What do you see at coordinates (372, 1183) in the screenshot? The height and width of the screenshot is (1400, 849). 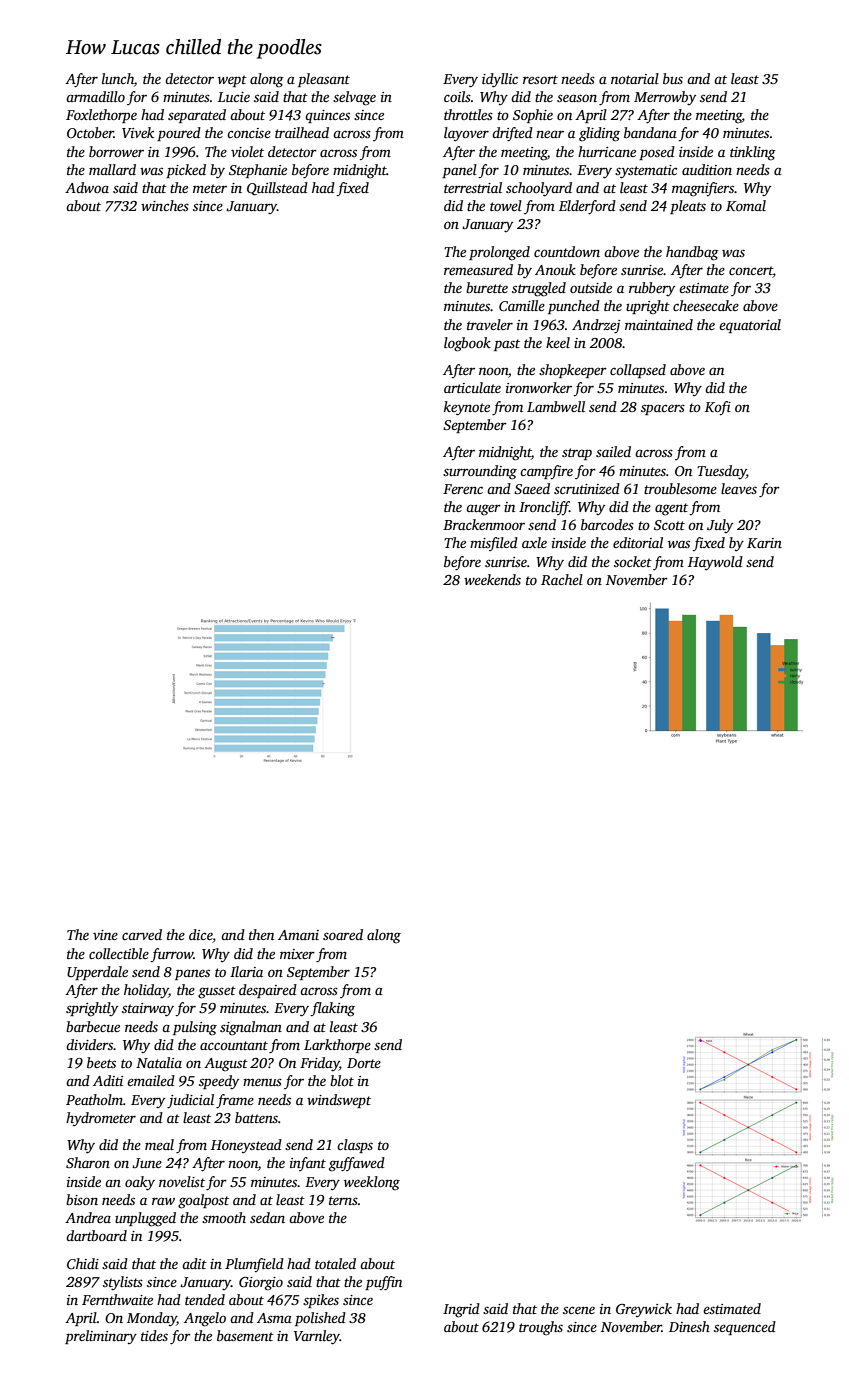 I see `weeklong` at bounding box center [372, 1183].
